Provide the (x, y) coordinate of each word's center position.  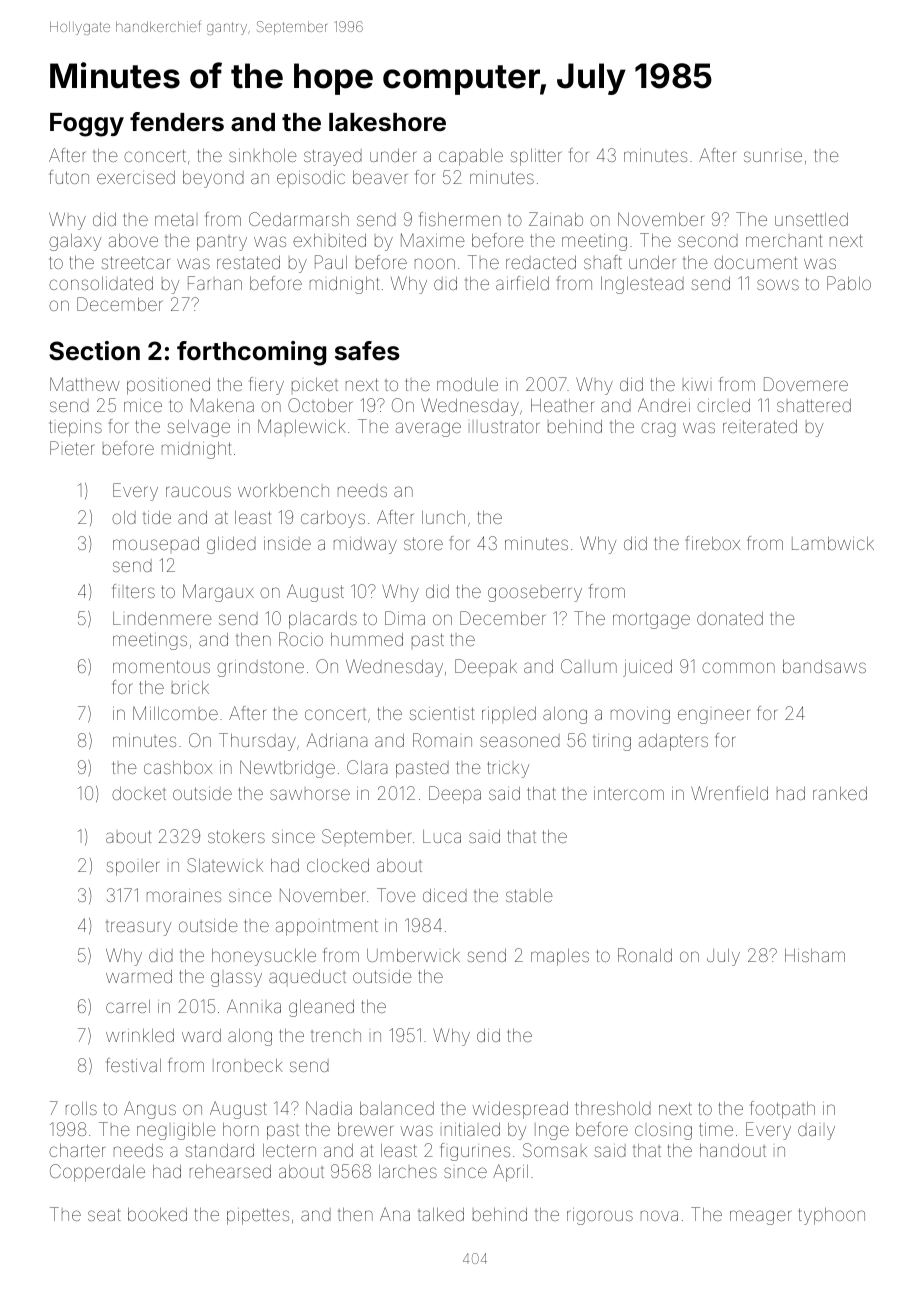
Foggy (87, 125)
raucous (198, 491)
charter (77, 1150)
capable (471, 157)
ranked (840, 793)
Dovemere (806, 384)
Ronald (645, 955)
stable (529, 895)
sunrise (773, 155)
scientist (442, 713)
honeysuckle (264, 957)
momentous (161, 666)
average (428, 429)
